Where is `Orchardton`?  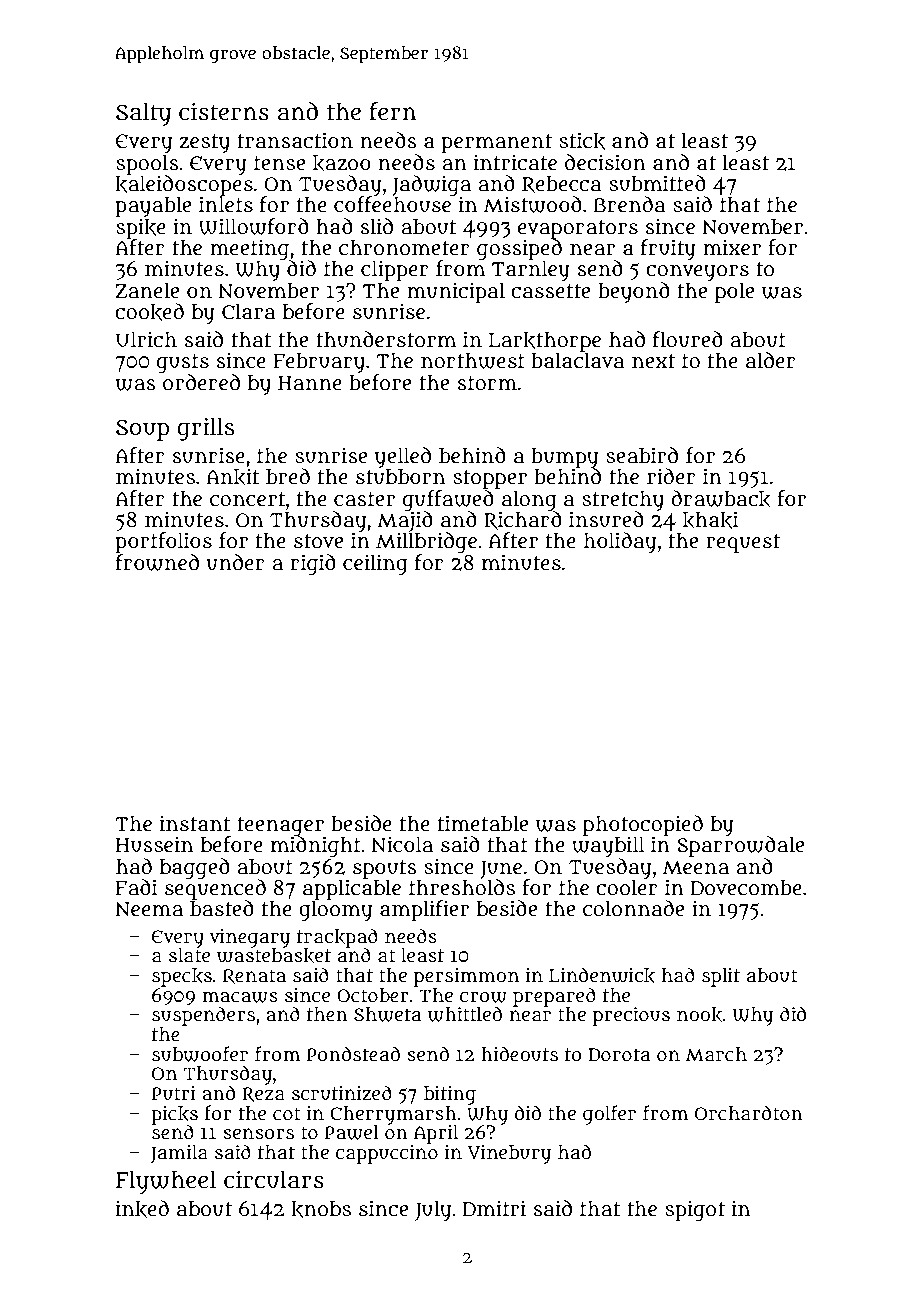
Orchardton is located at coordinates (749, 1113).
